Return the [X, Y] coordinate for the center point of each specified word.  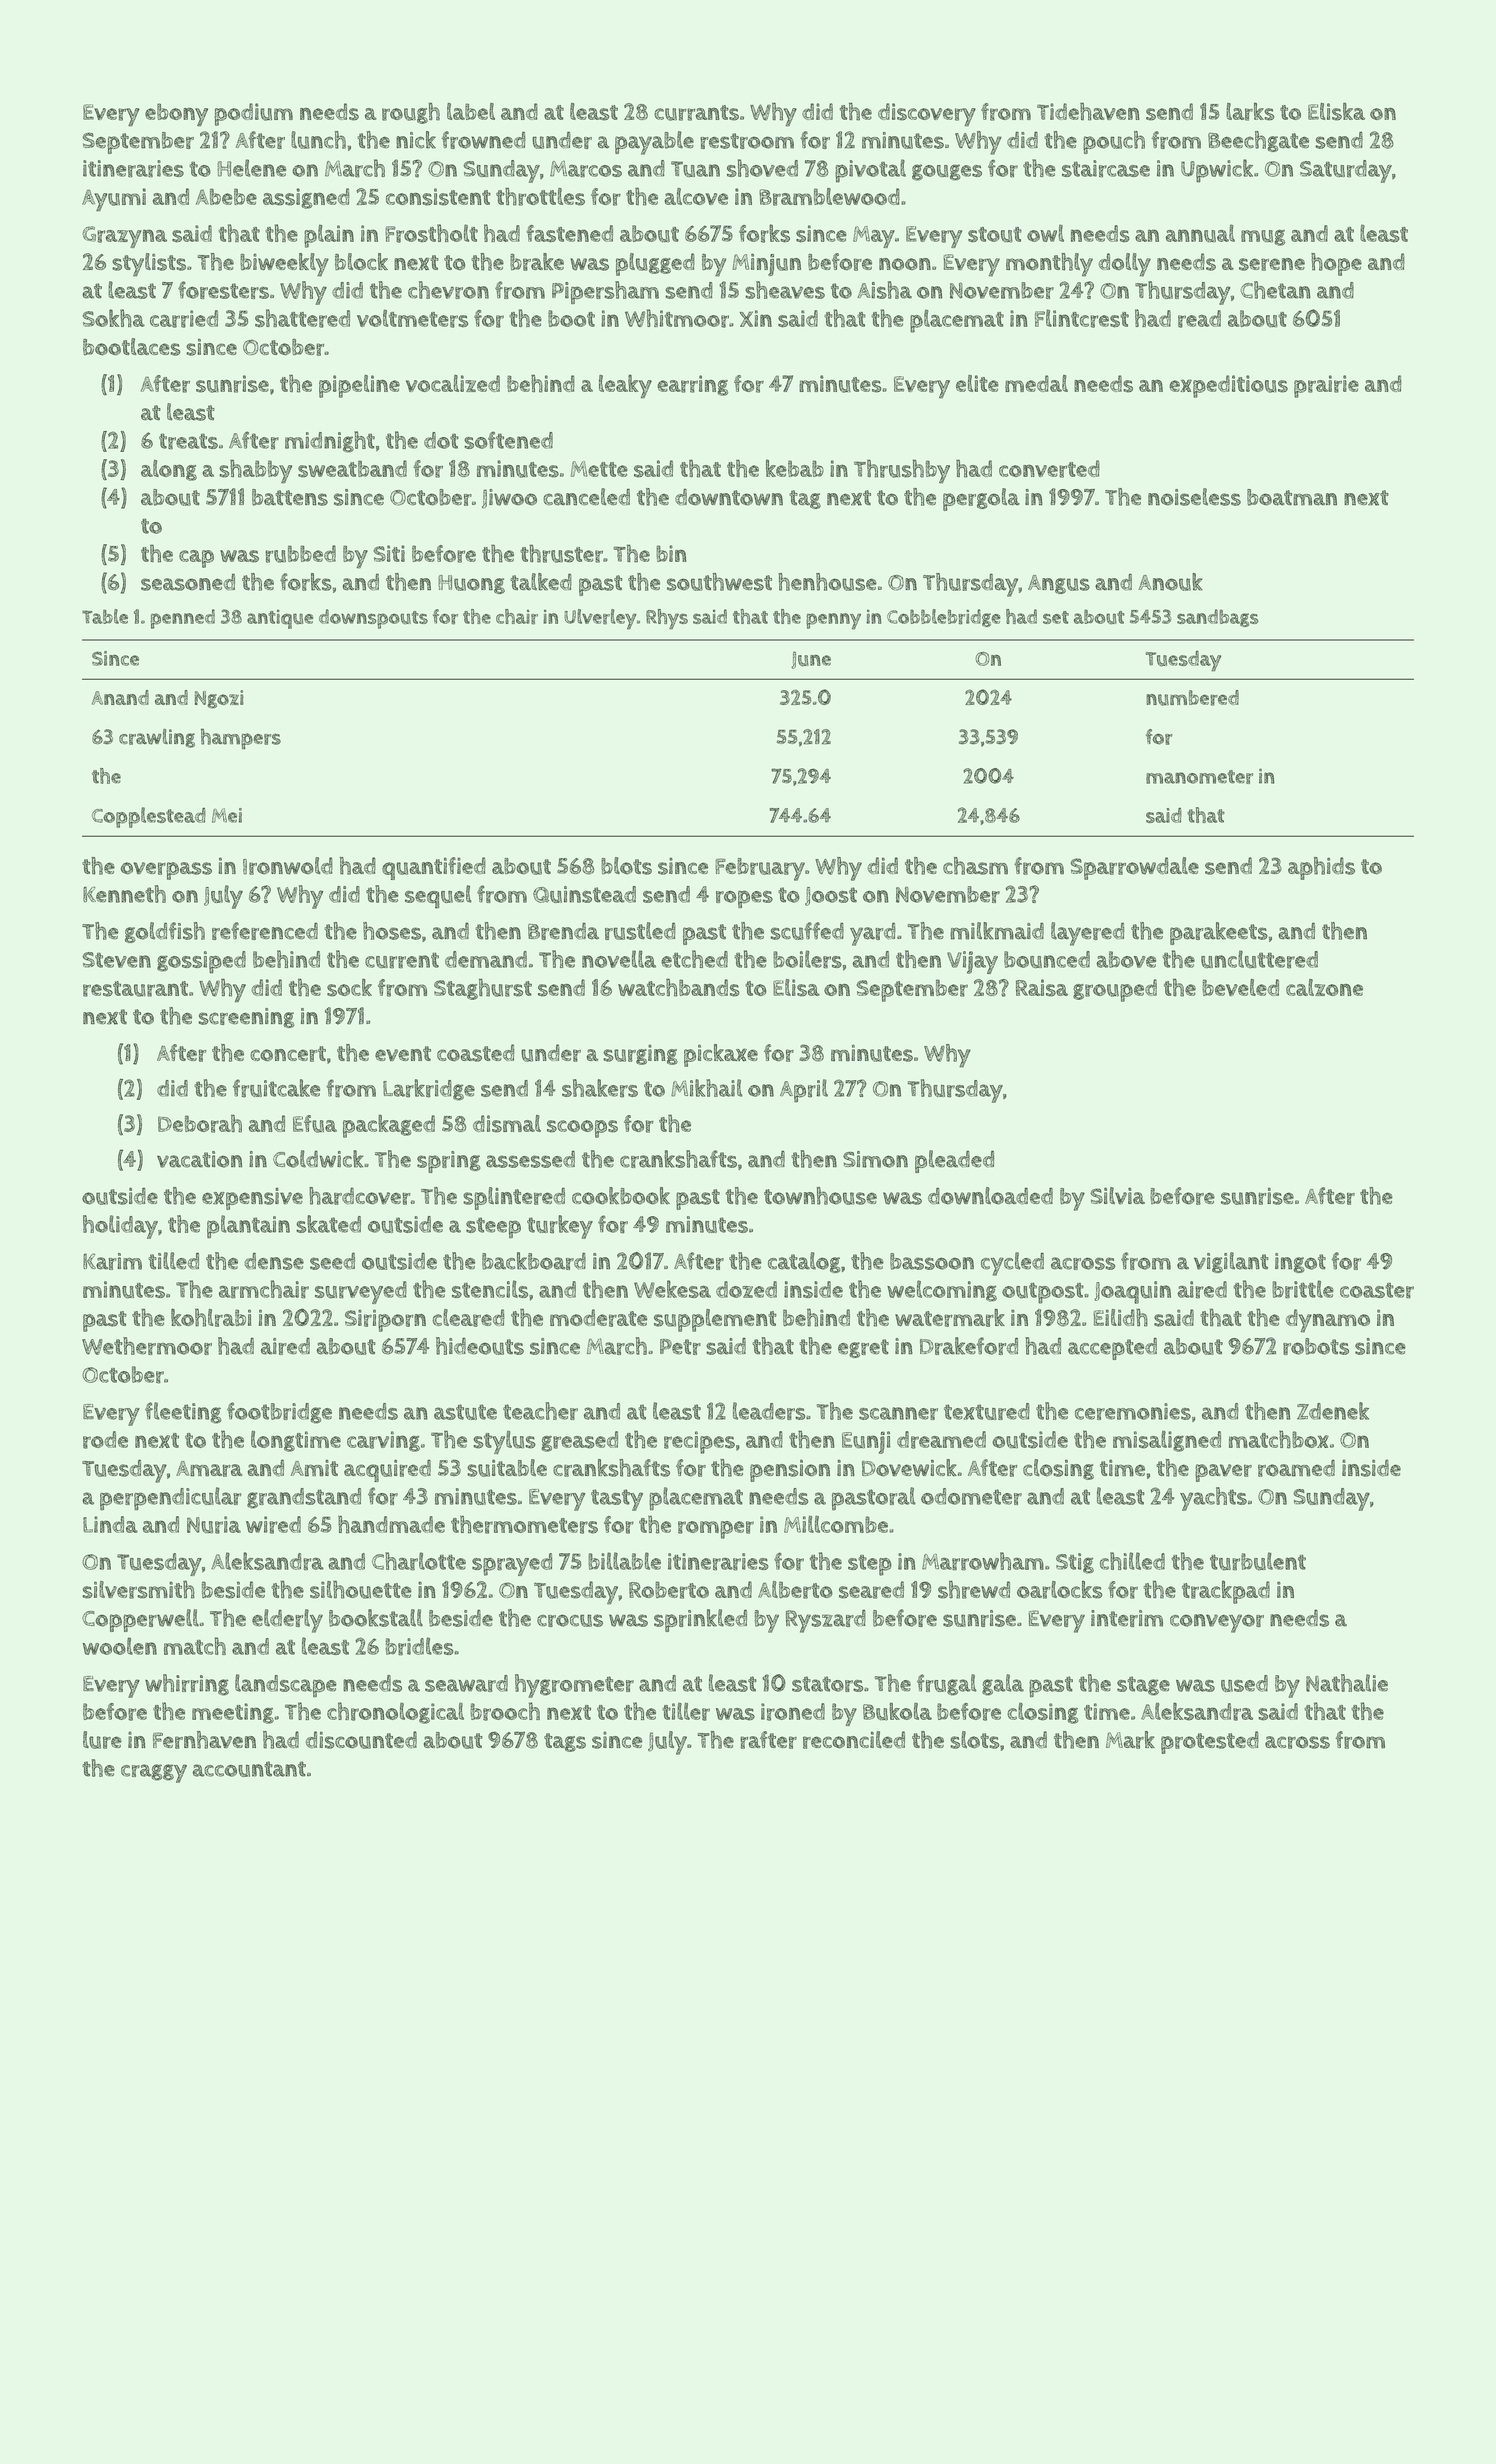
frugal [947, 1685]
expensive [252, 1198]
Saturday [1346, 171]
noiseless [1194, 497]
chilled [1132, 1561]
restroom [747, 141]
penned [182, 619]
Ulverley [600, 619]
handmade [391, 1524]
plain [329, 236]
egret [863, 1348]
